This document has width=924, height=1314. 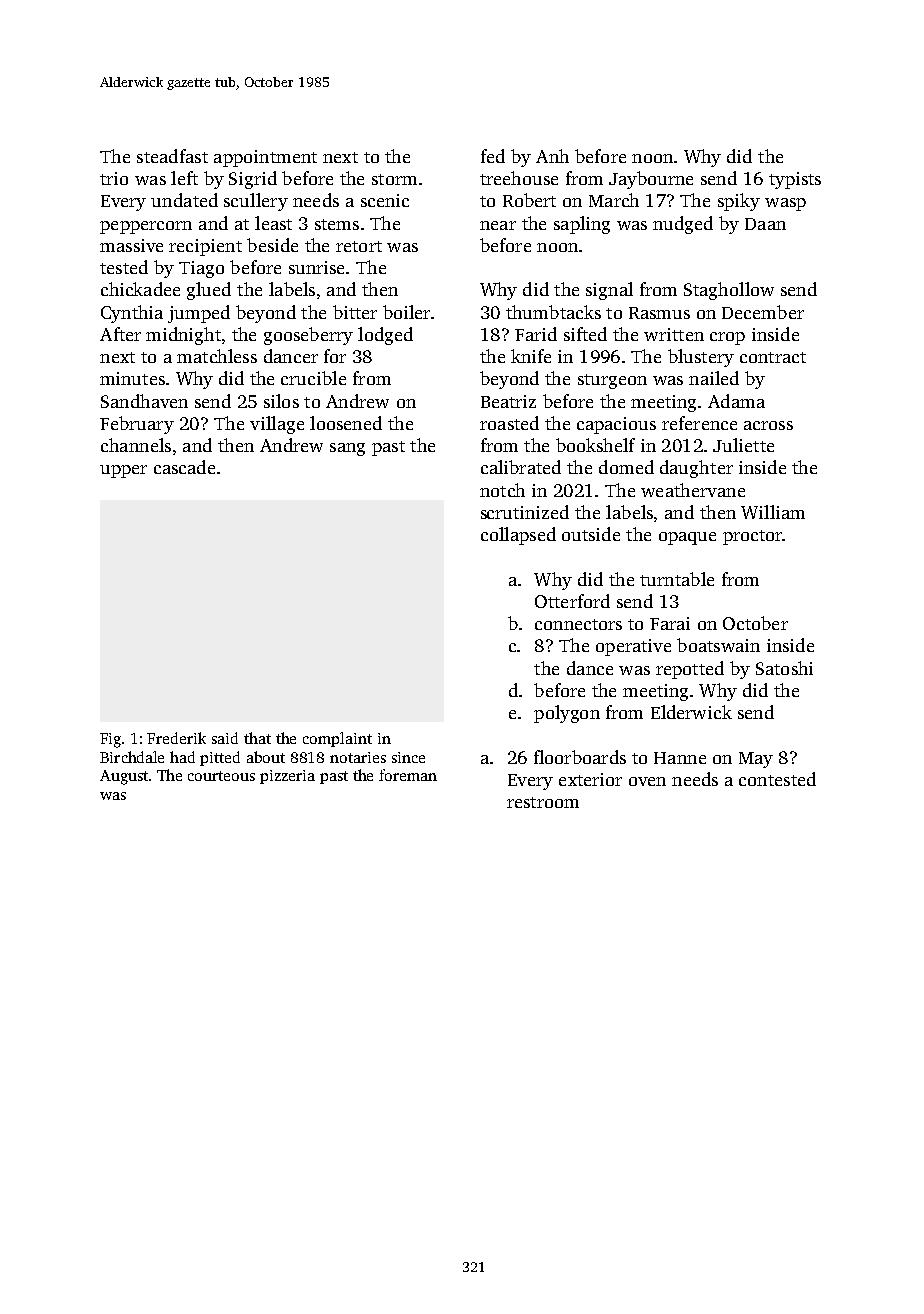 What do you see at coordinates (225, 738) in the document?
I see `said` at bounding box center [225, 738].
